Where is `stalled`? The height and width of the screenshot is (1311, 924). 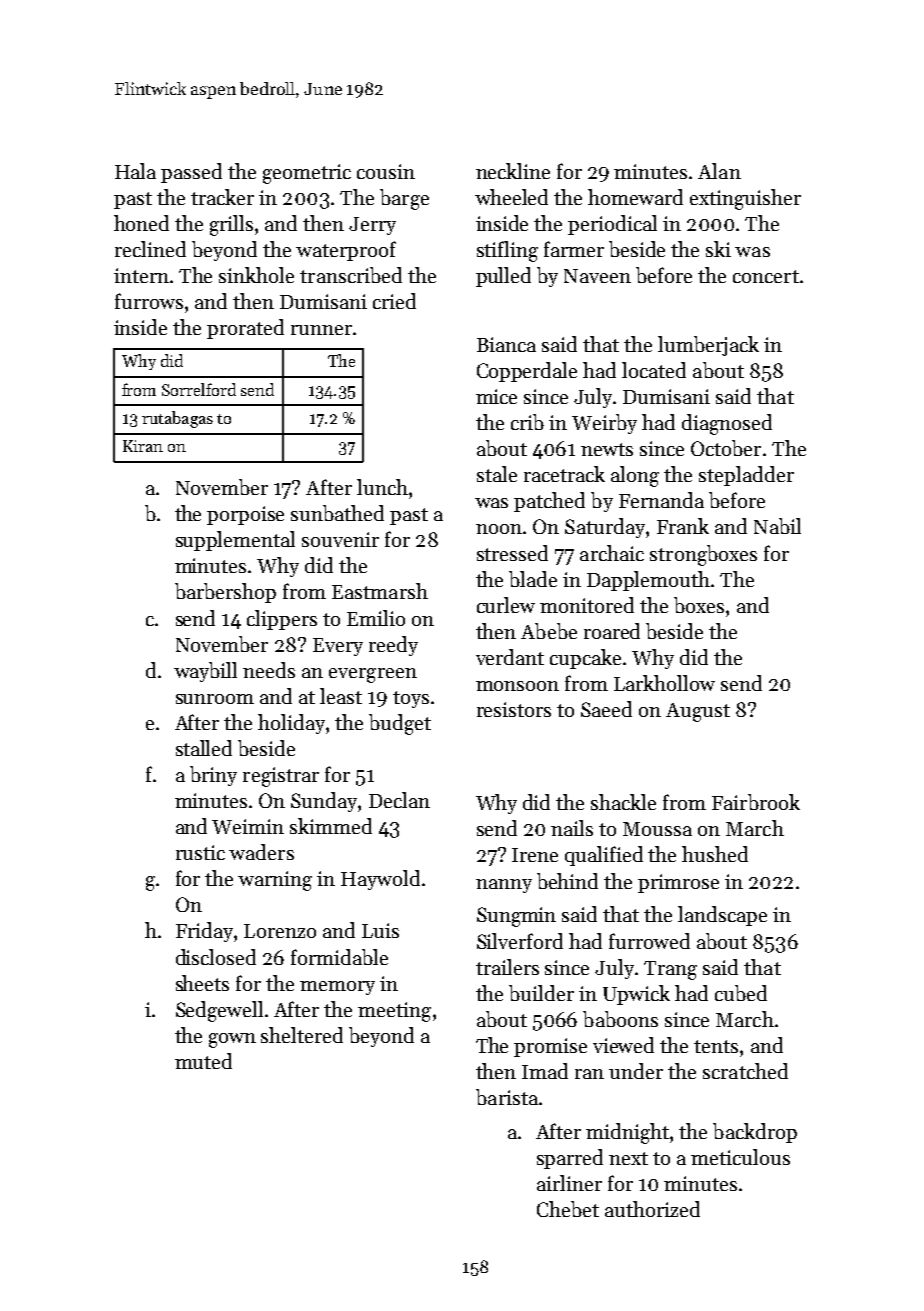
stalled is located at coordinates (204, 748).
